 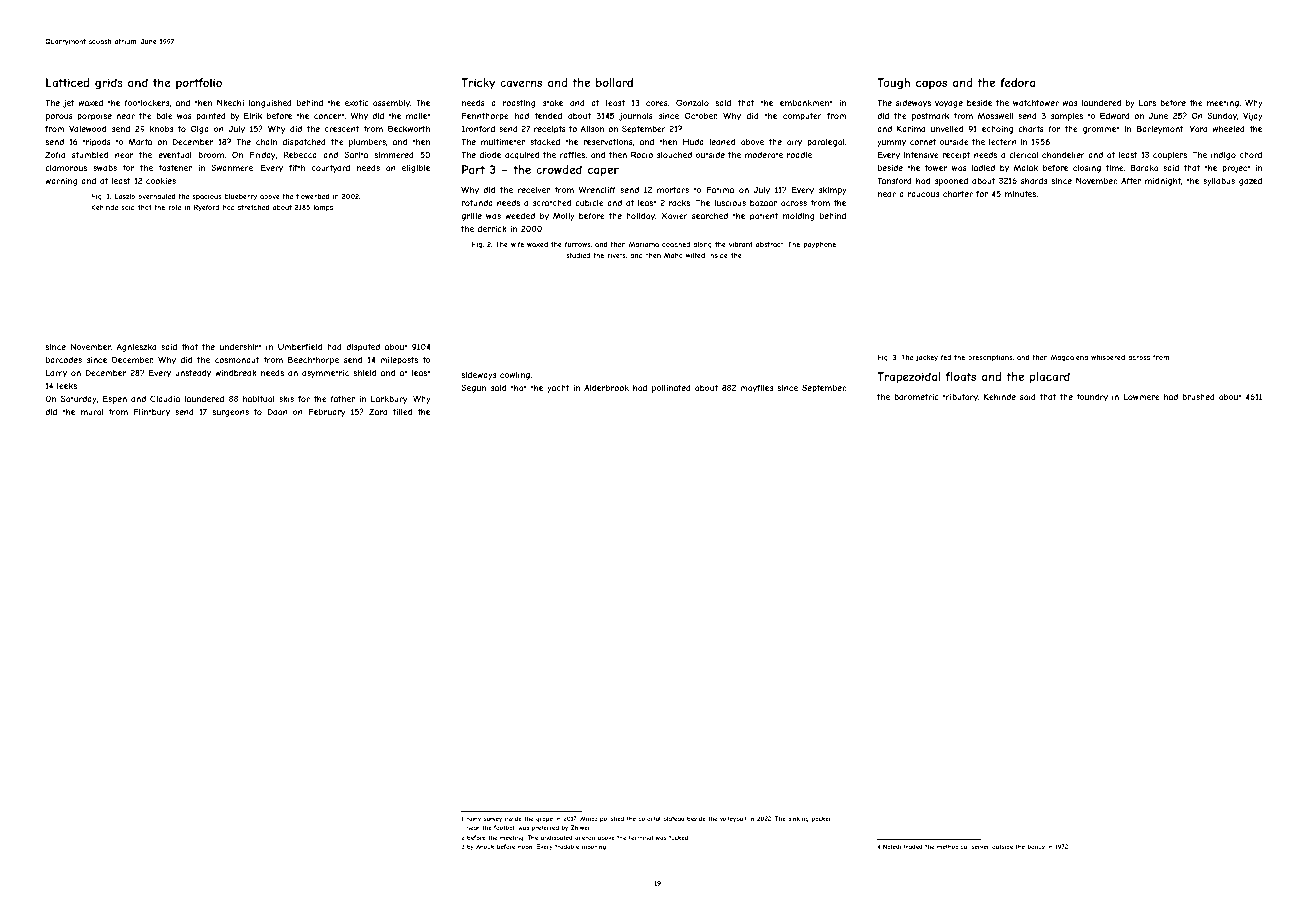 I want to click on Huda, so click(x=693, y=141).
